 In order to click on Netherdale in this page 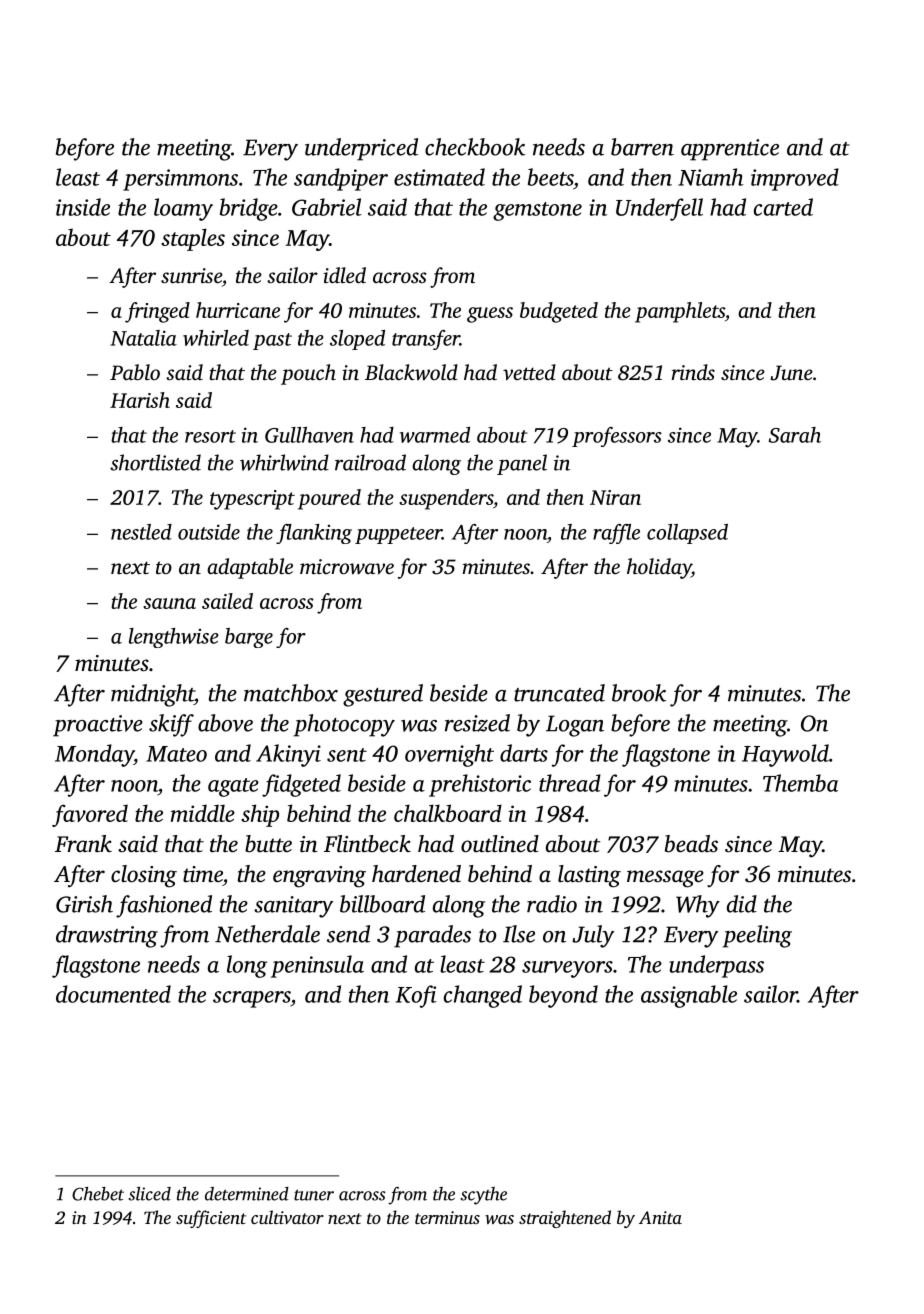, I will do `click(267, 934)`.
